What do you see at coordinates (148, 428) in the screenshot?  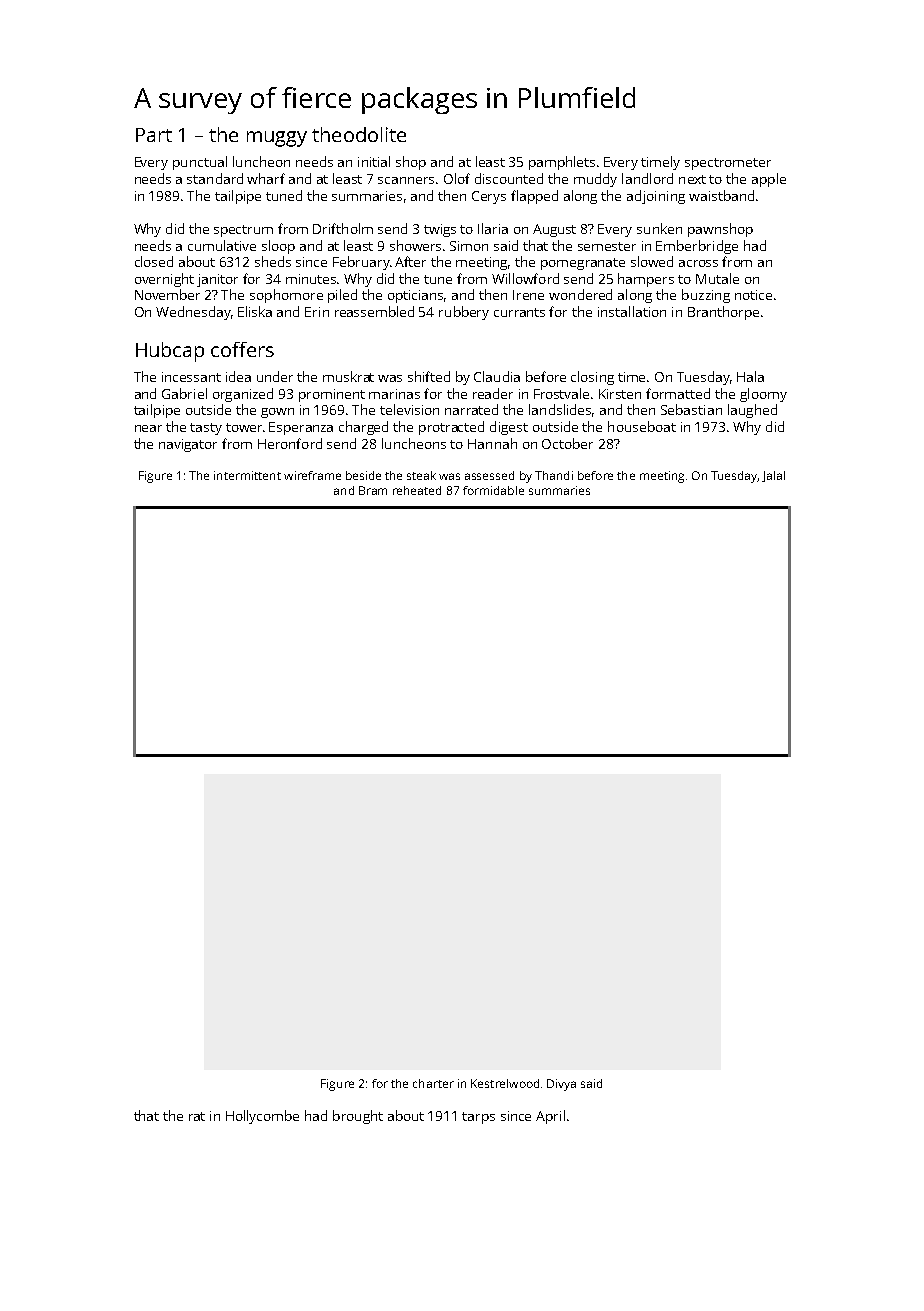 I see `near` at bounding box center [148, 428].
